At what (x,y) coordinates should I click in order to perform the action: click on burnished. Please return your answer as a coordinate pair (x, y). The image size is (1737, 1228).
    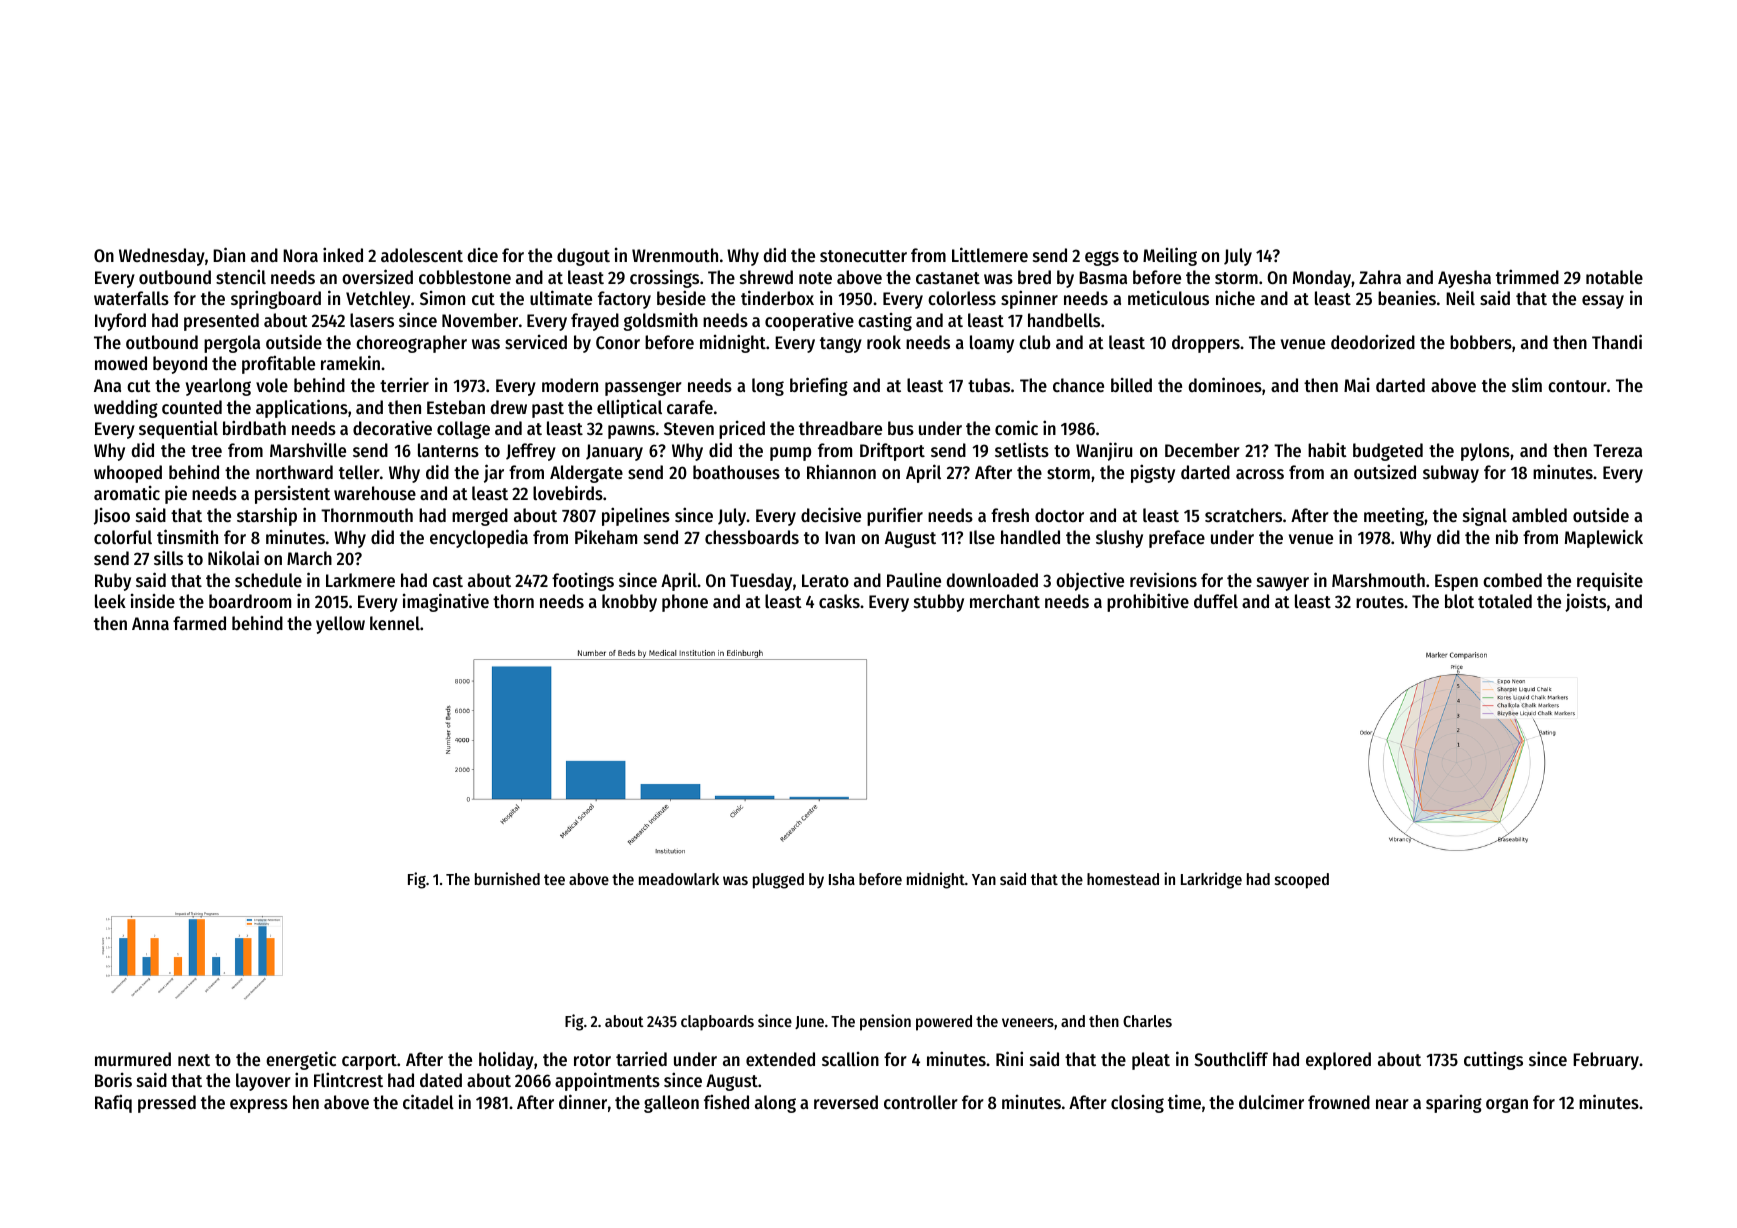
    Looking at the image, I should click on (507, 878).
